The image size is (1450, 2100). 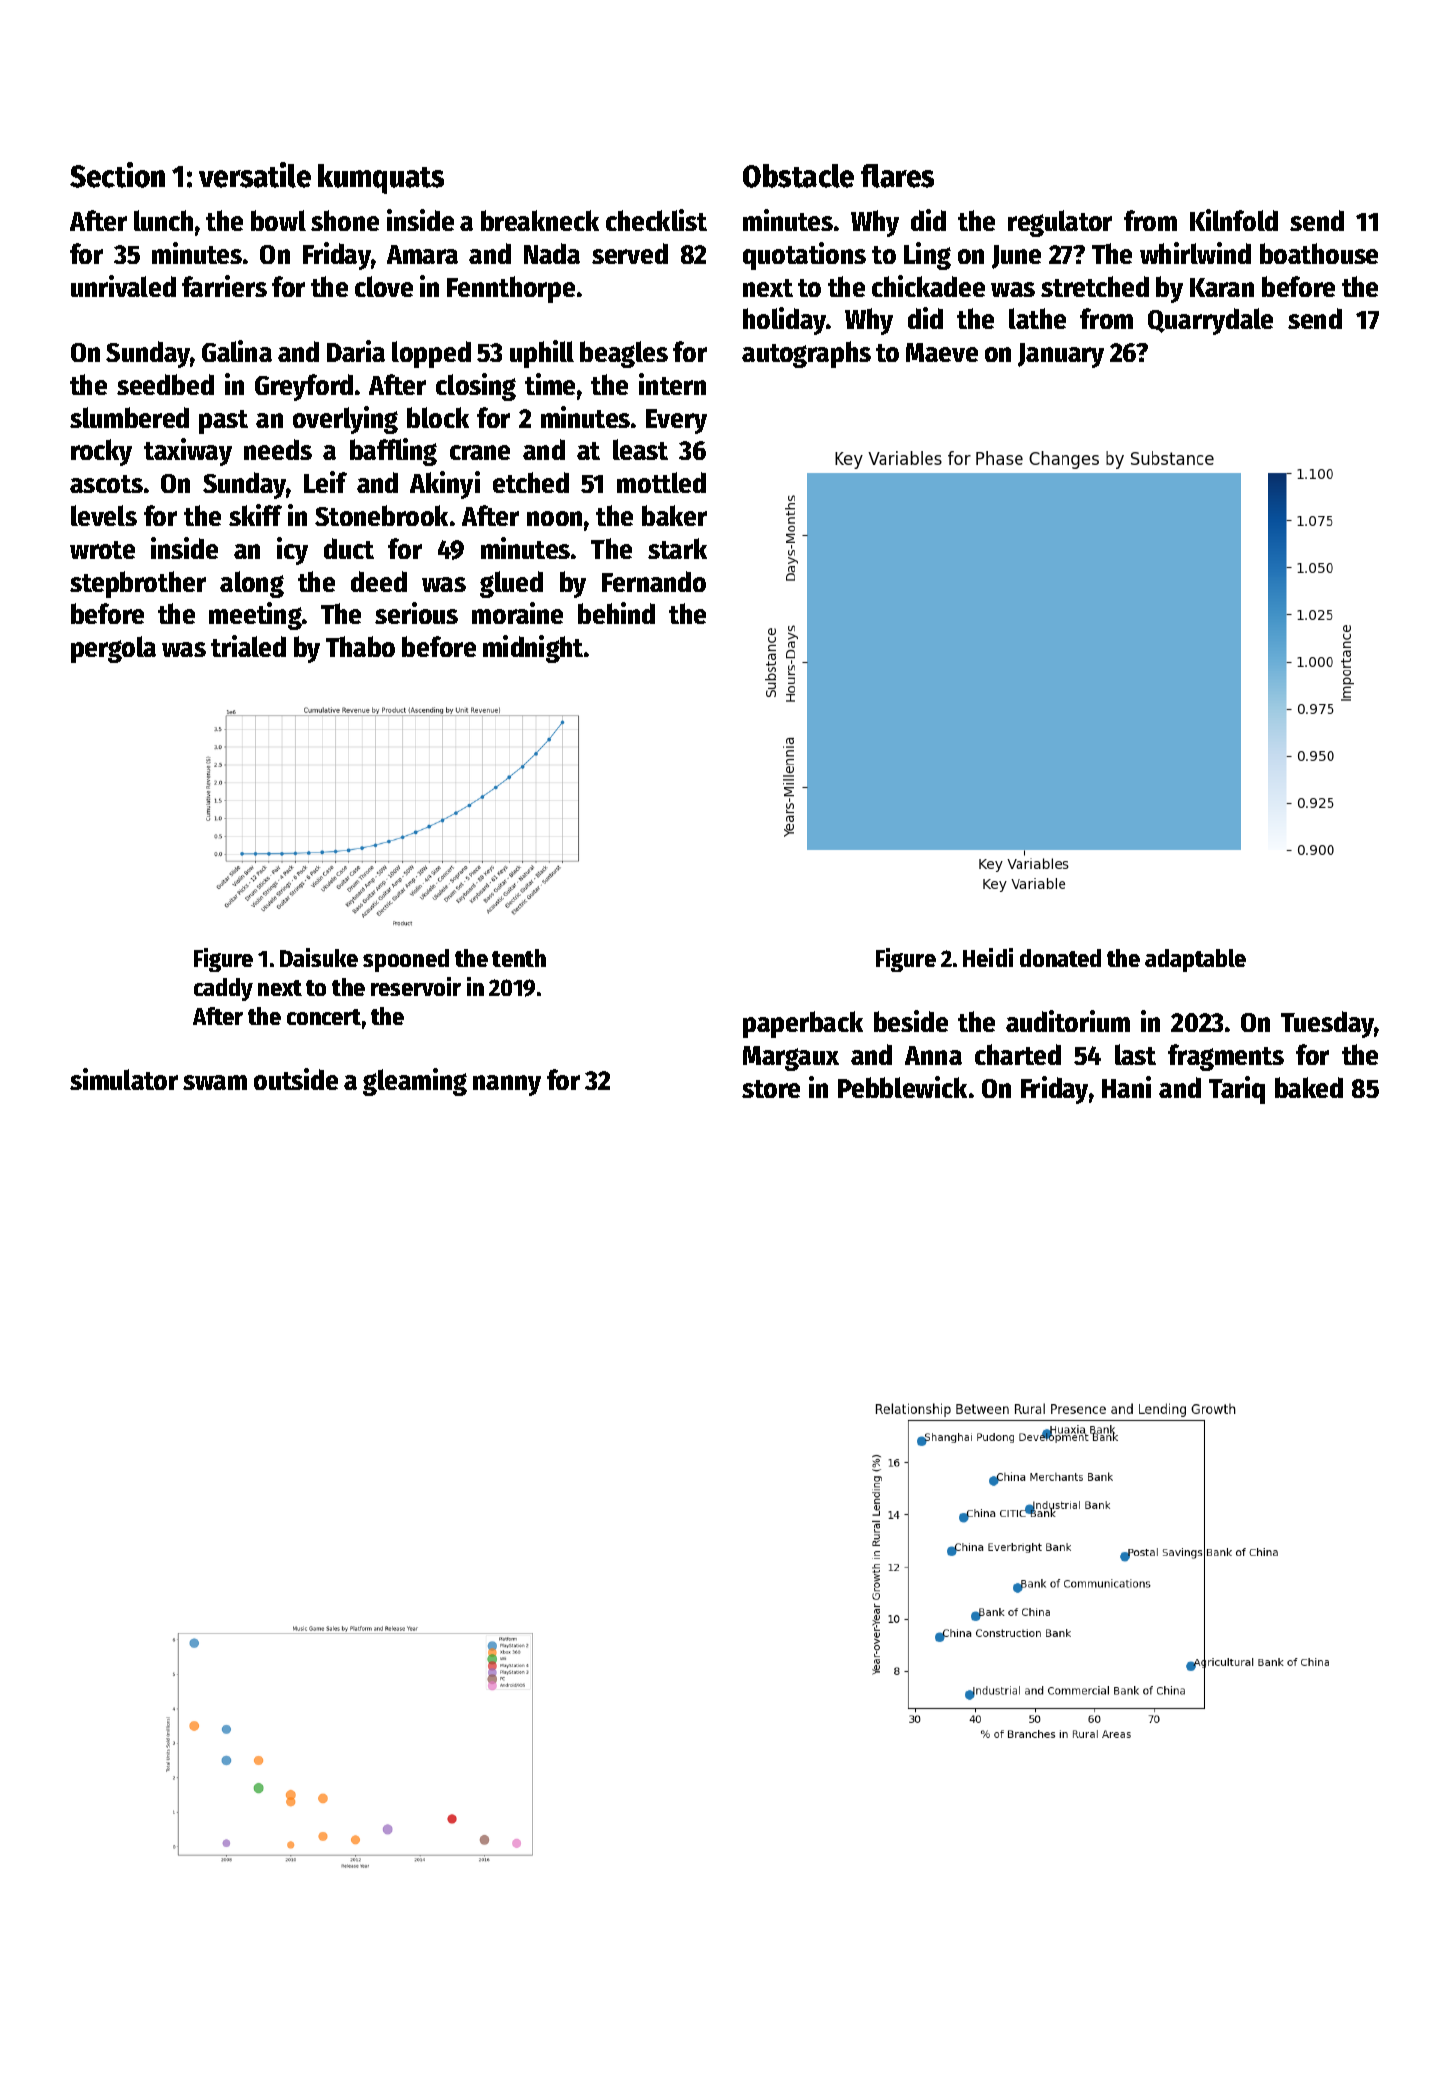 I want to click on meeting, so click(x=255, y=616).
